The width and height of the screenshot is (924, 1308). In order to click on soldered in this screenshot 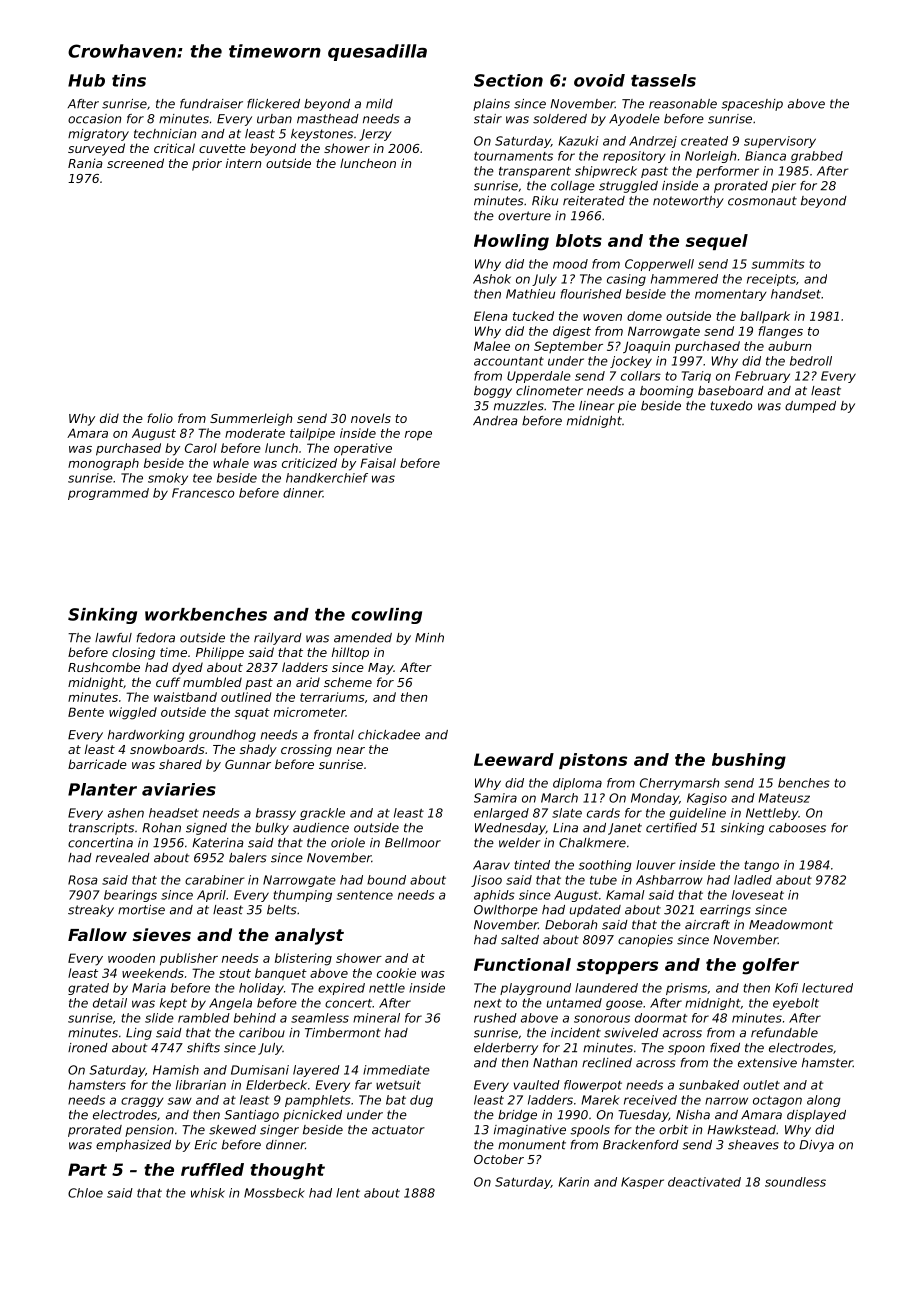, I will do `click(560, 119)`.
